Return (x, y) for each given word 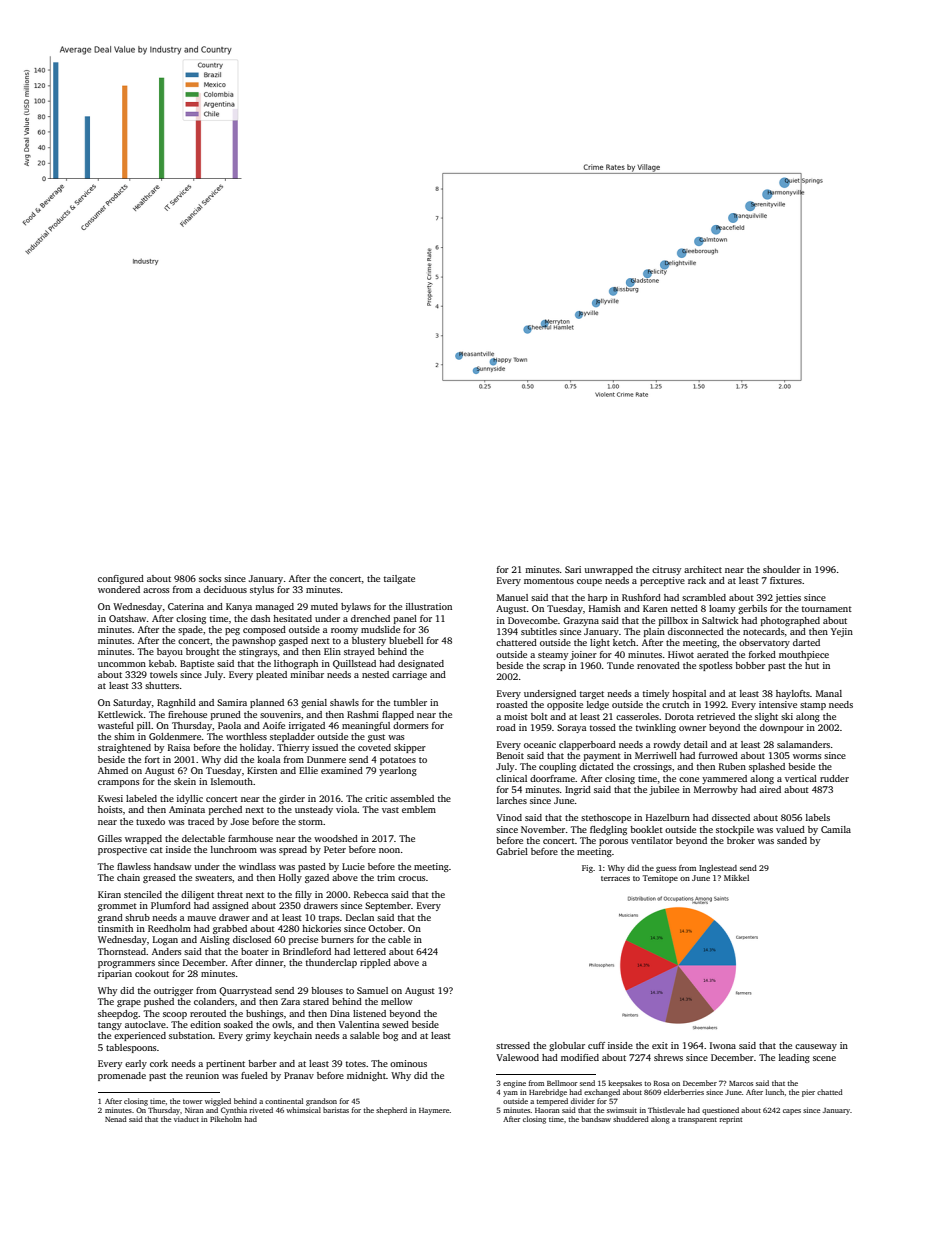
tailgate (399, 579)
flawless (134, 866)
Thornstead (121, 951)
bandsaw (596, 1119)
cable (399, 939)
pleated (271, 675)
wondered (119, 589)
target (592, 695)
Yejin (842, 632)
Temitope (660, 879)
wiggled (218, 1102)
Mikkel (736, 878)
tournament (827, 609)
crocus (412, 878)
